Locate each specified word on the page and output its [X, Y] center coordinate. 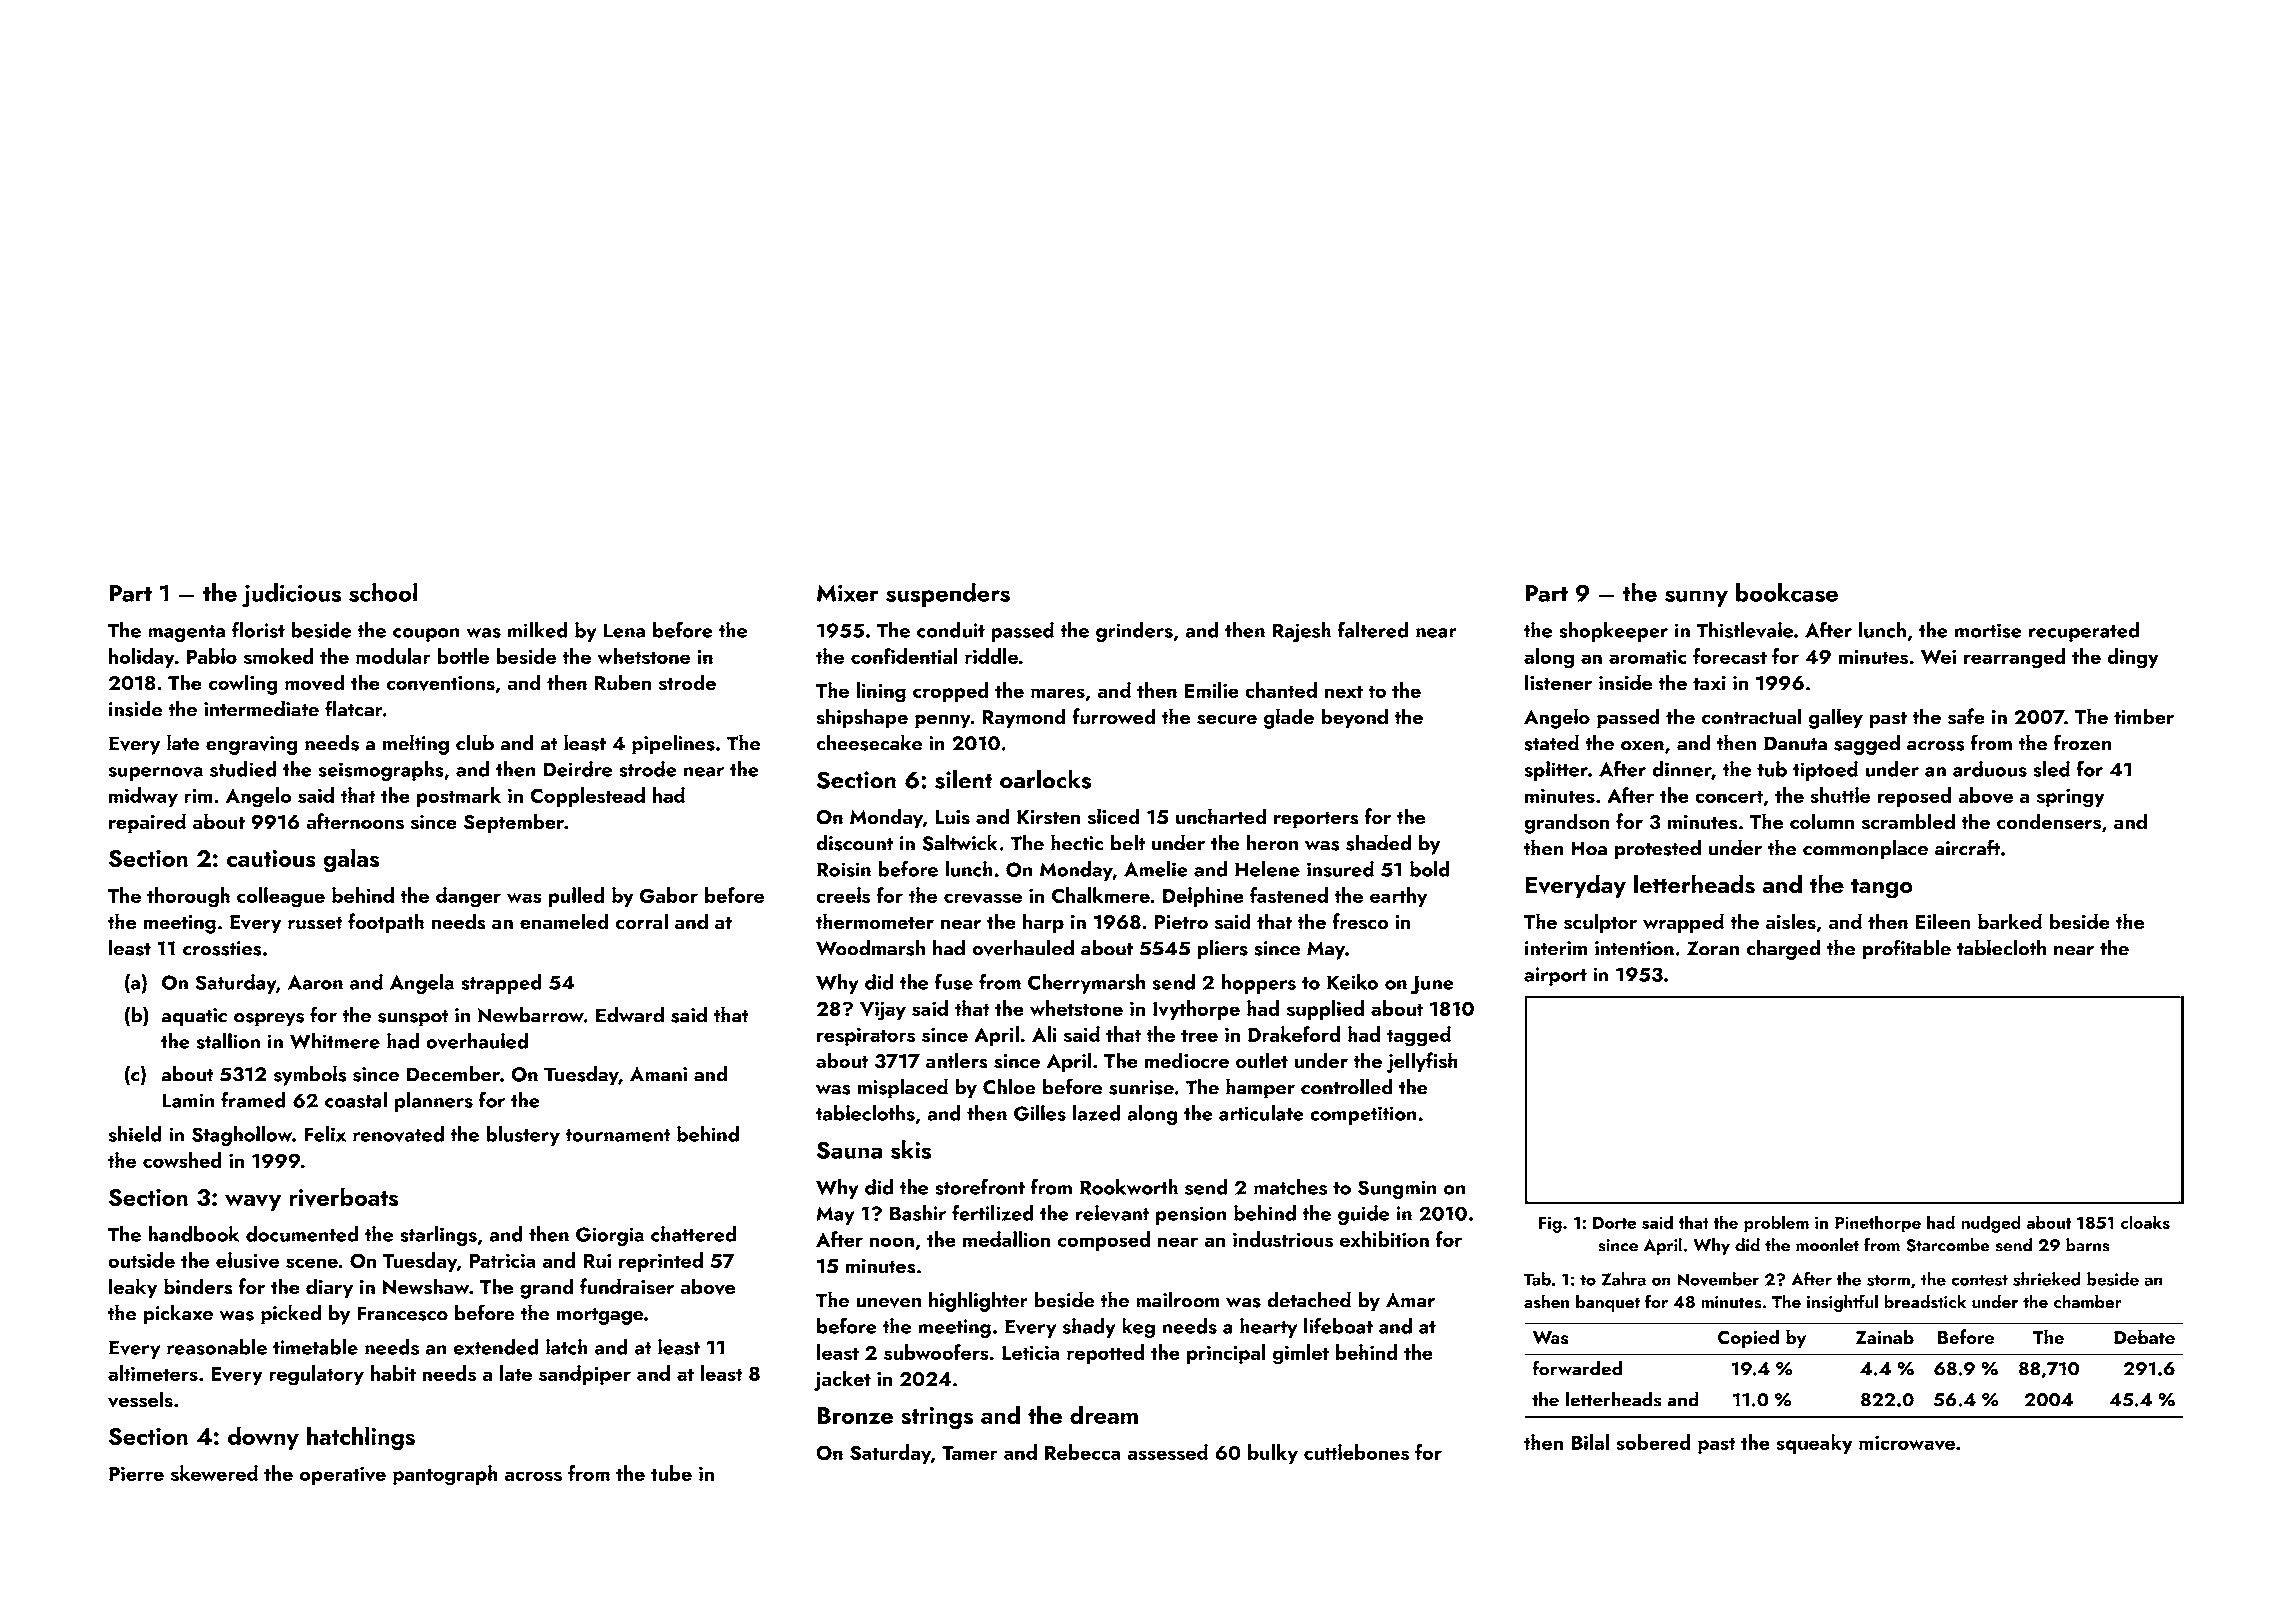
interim [1556, 948]
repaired [147, 823]
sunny [1696, 598]
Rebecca [1083, 1452]
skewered [214, 1473]
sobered [1653, 1442]
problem [1776, 1224]
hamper [1260, 1088]
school [383, 592]
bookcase [1787, 592]
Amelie [1156, 869]
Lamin [188, 1100]
